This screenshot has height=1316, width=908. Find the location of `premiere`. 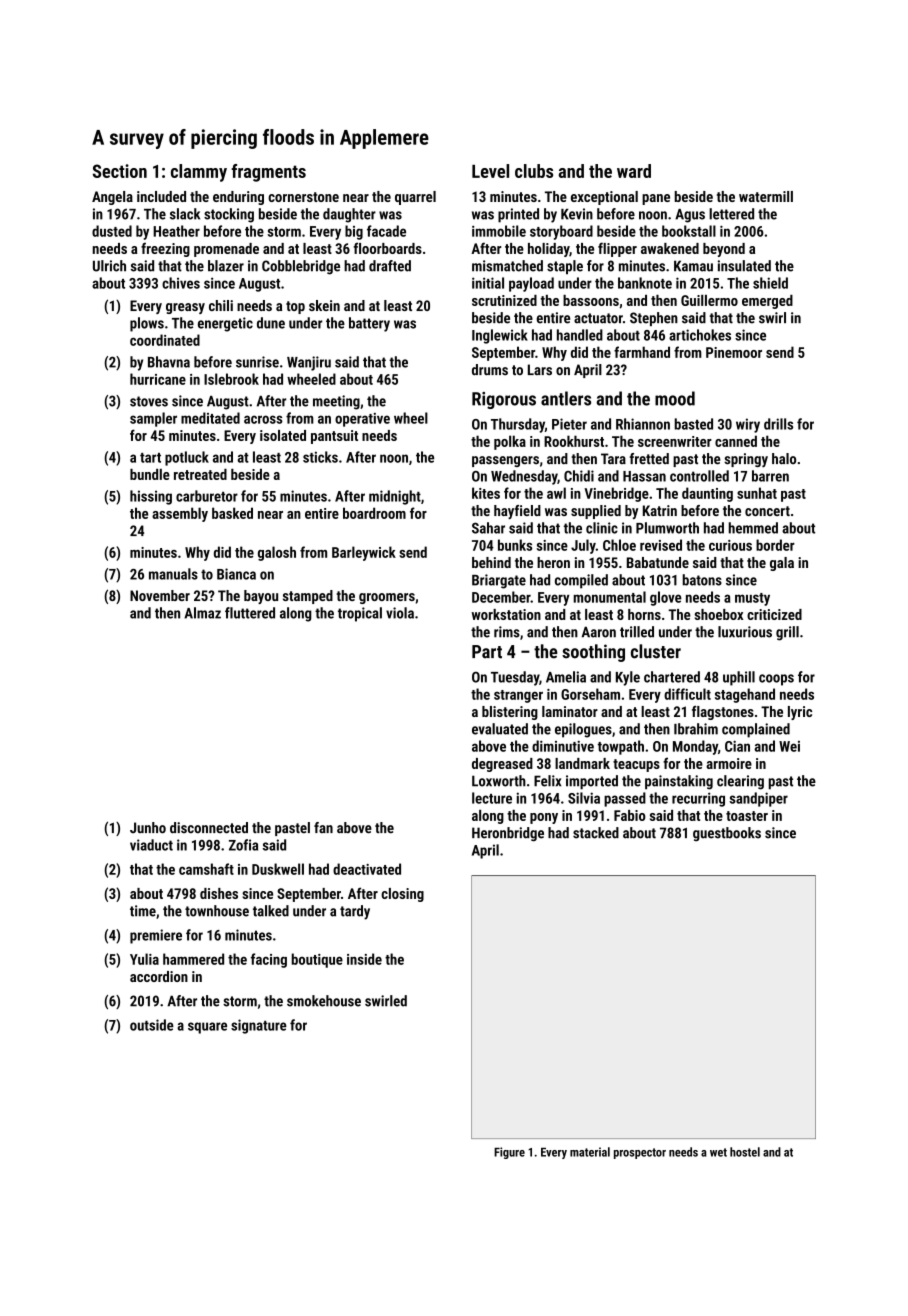

premiere is located at coordinates (156, 936).
